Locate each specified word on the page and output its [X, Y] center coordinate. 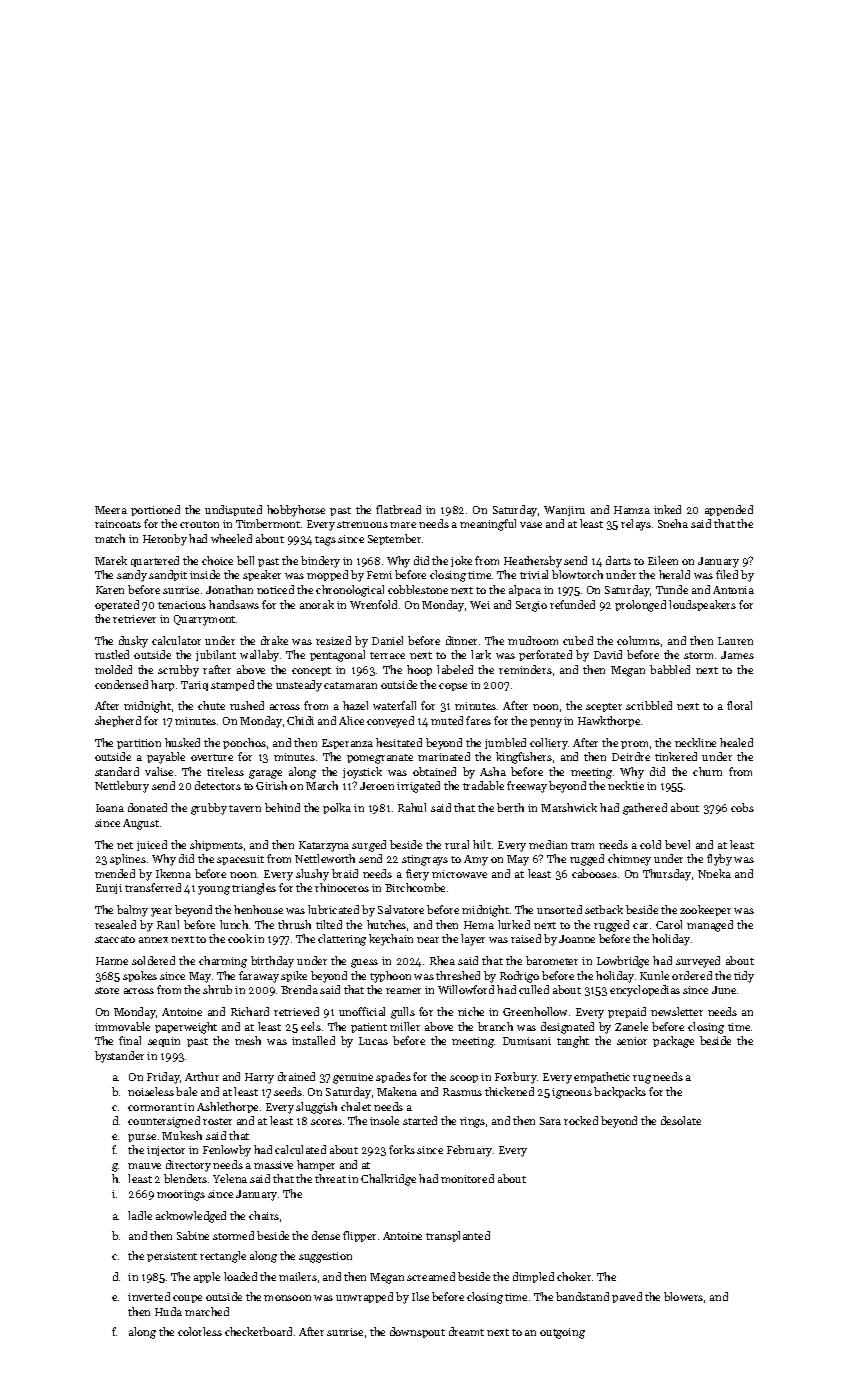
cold [650, 844]
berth [510, 807]
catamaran [350, 685]
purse [142, 1138]
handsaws [234, 604]
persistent [172, 1257]
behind [282, 807]
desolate [681, 1120]
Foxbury [516, 1078]
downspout [417, 1332]
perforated [545, 655]
